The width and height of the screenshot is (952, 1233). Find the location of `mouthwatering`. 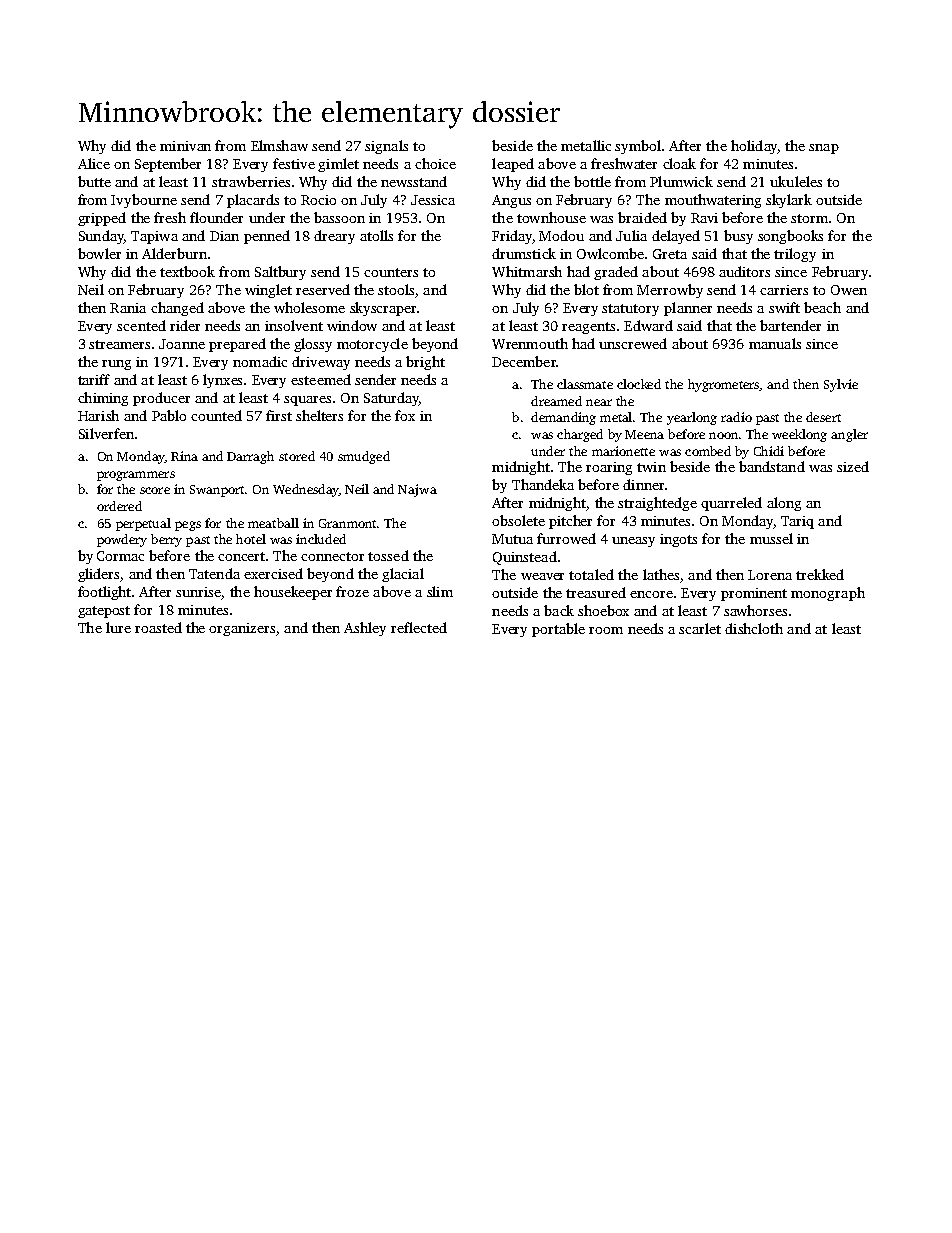

mouthwatering is located at coordinates (713, 201).
